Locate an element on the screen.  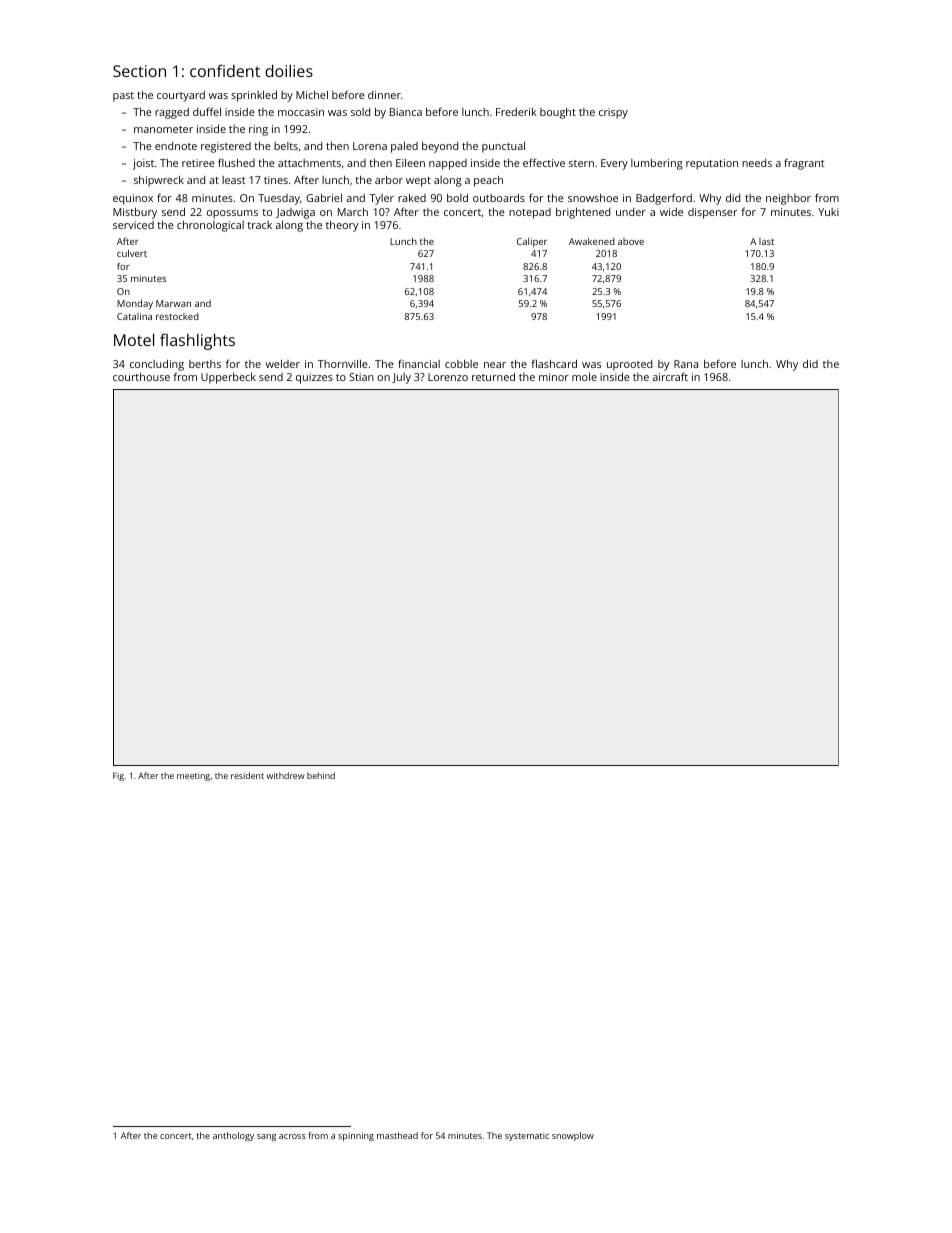
systematic is located at coordinates (527, 1136).
